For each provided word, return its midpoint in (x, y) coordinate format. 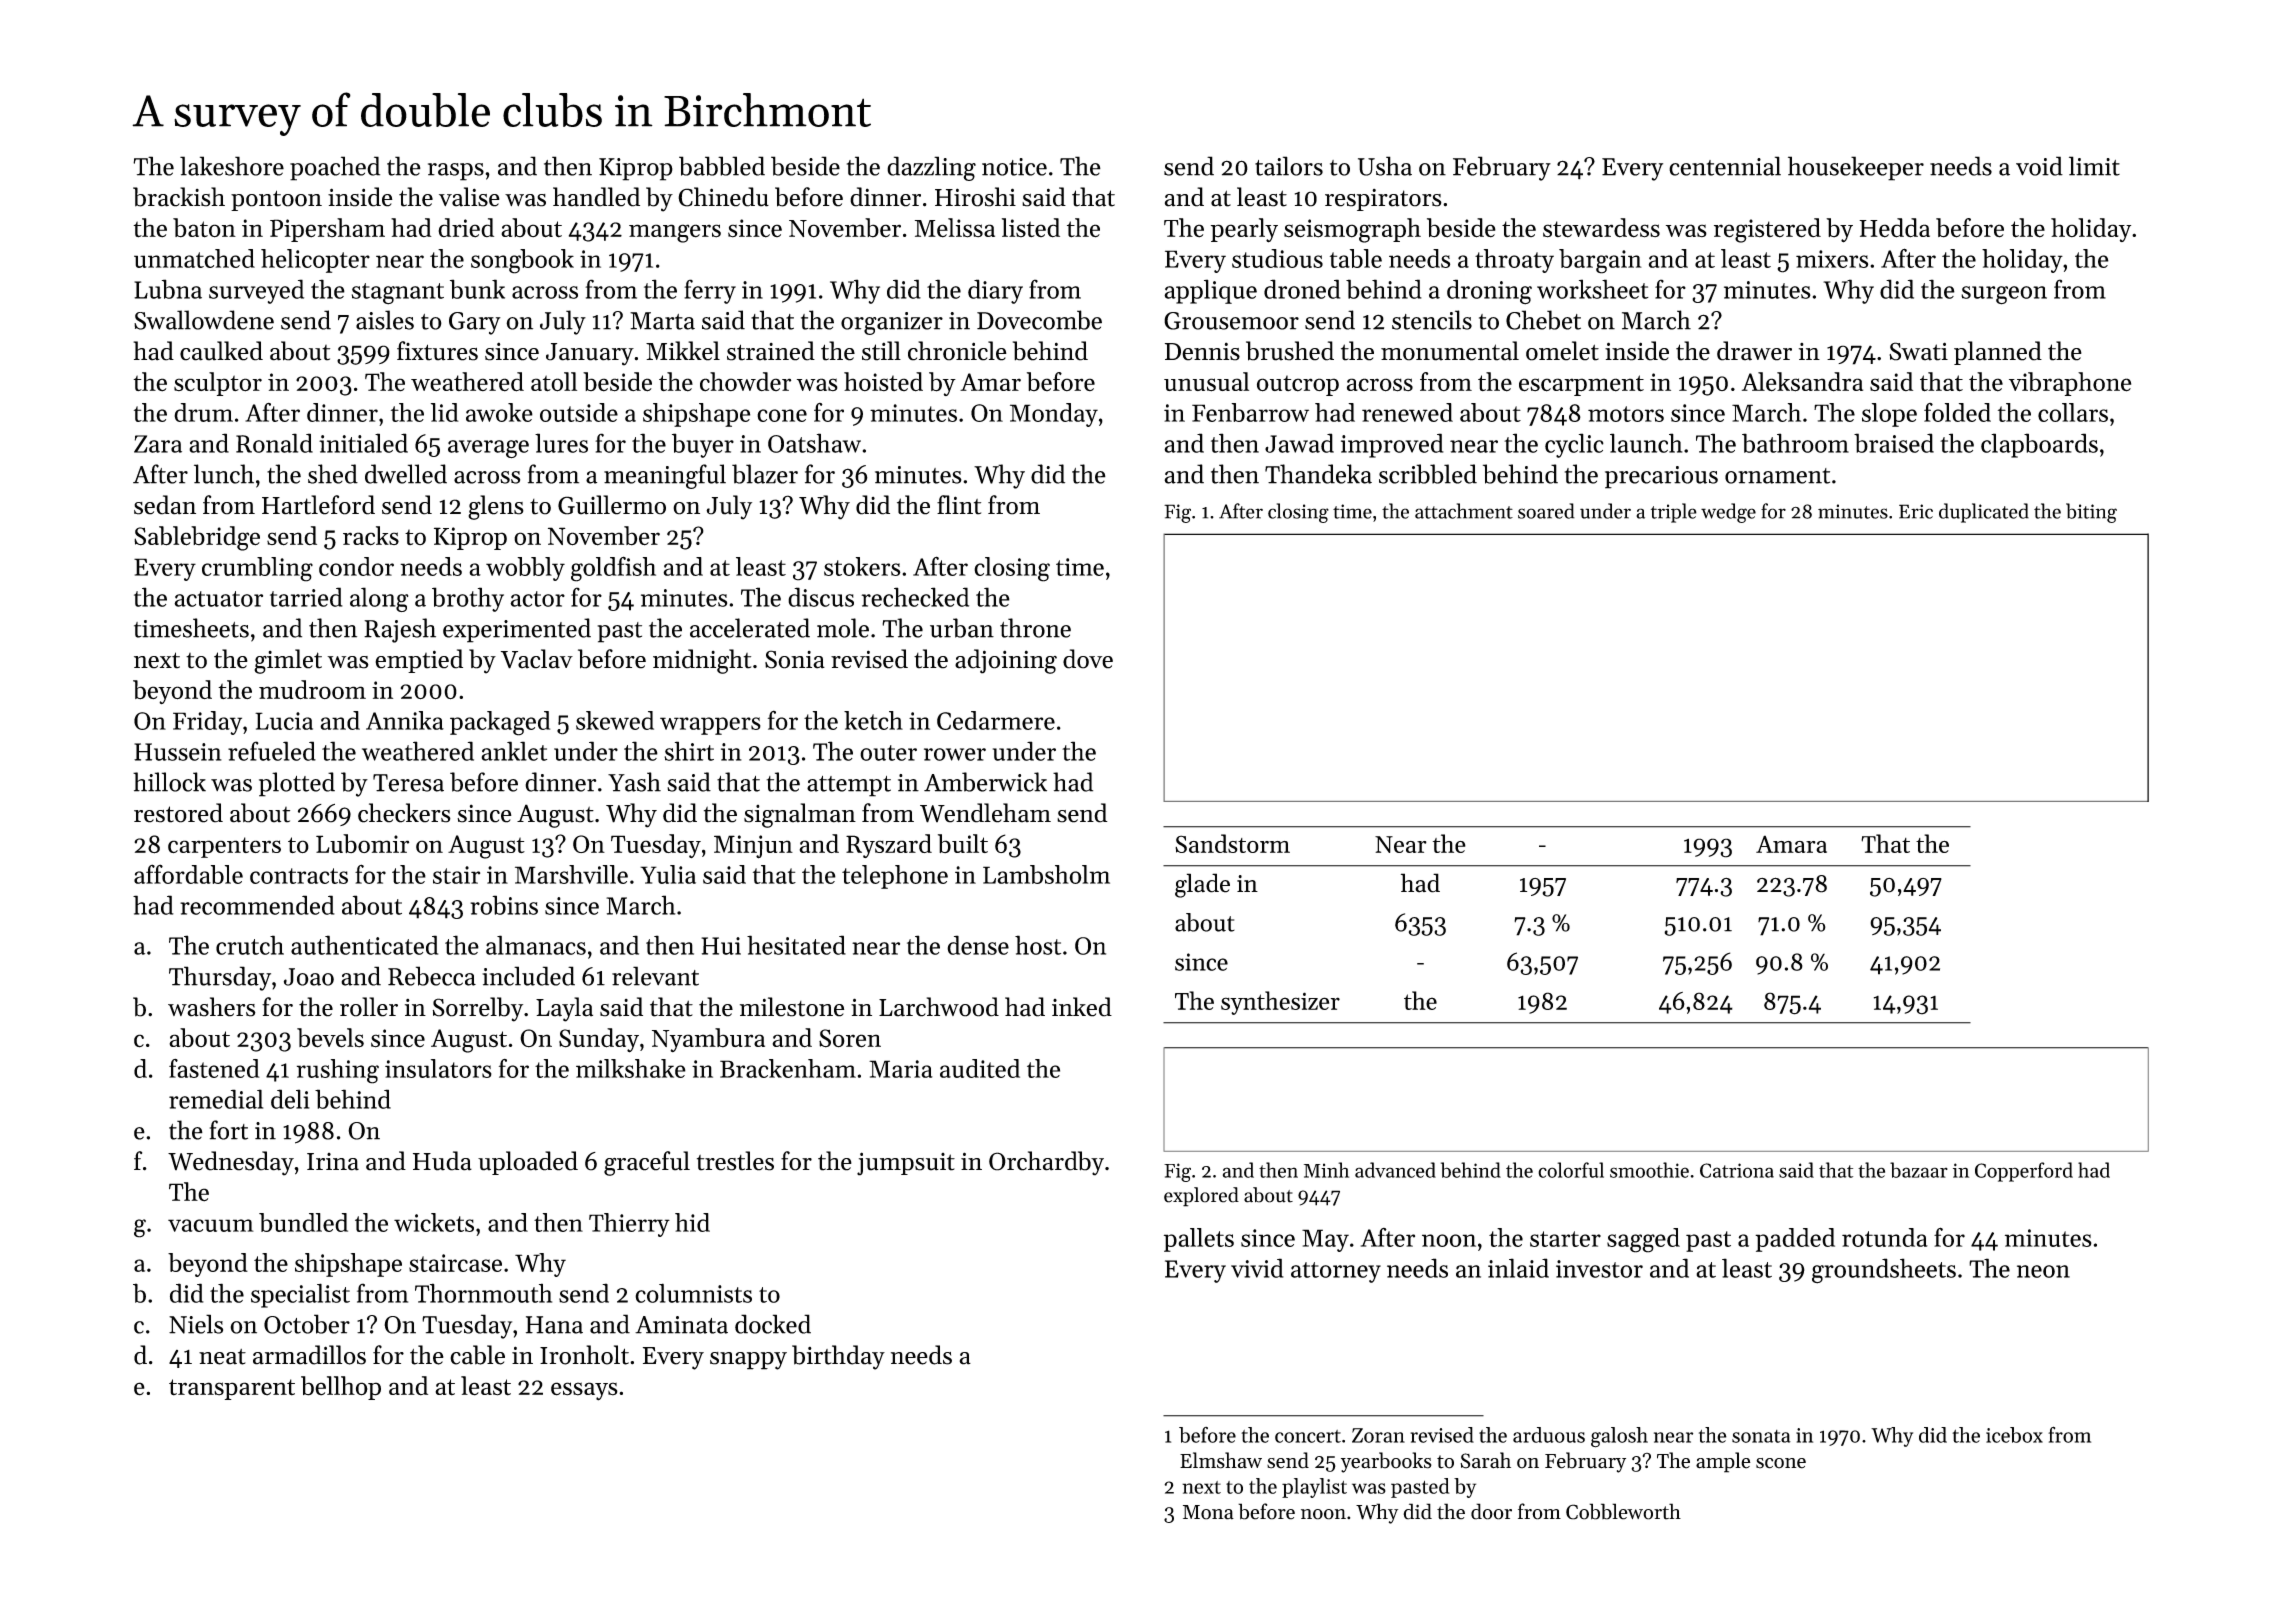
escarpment (1581, 385)
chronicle (957, 351)
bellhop (341, 1388)
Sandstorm (1232, 843)
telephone (895, 877)
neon (2043, 1271)
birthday (838, 1357)
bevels (330, 1038)
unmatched (194, 258)
